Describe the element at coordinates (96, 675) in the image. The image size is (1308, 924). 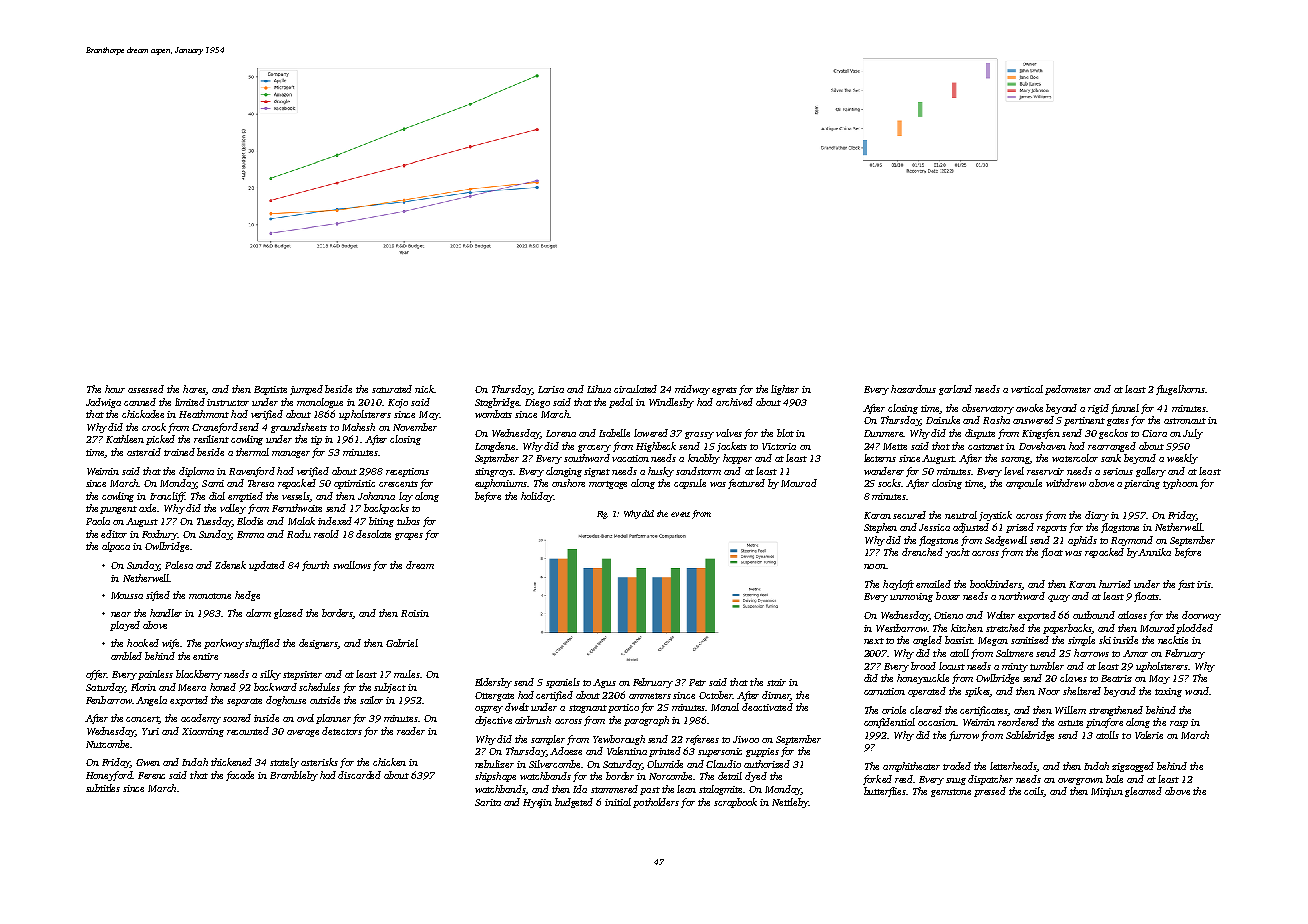
I see `offer` at that location.
